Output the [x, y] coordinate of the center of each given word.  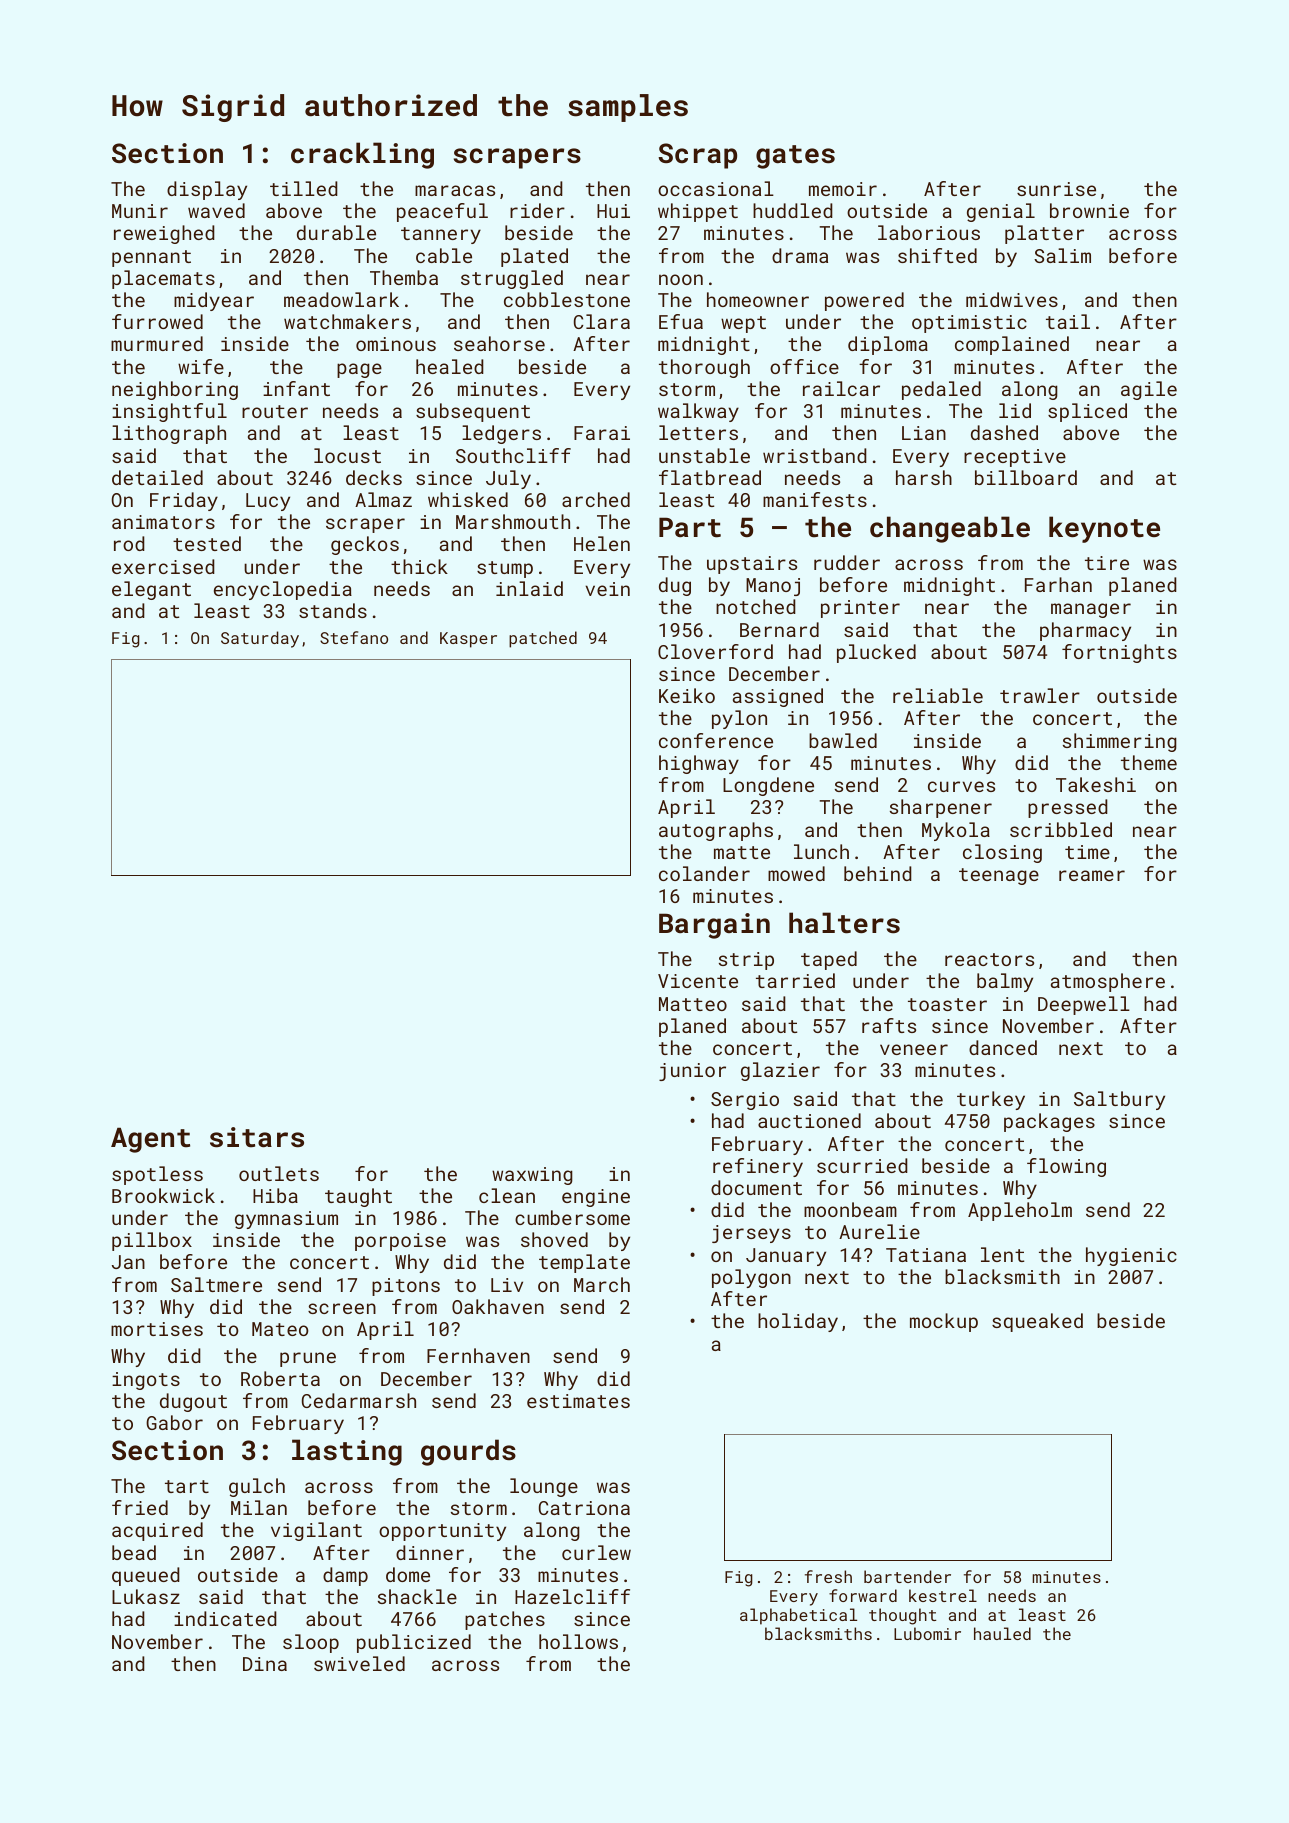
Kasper [468, 640]
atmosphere [1108, 982]
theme [1149, 762]
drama [800, 255]
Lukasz [146, 1596]
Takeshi [1096, 784]
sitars [257, 1137]
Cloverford [715, 651]
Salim [1062, 255]
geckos [365, 545]
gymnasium [286, 1220]
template [584, 1263]
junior [692, 1072]
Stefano [354, 637]
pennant [151, 258]
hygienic [1131, 1256]
